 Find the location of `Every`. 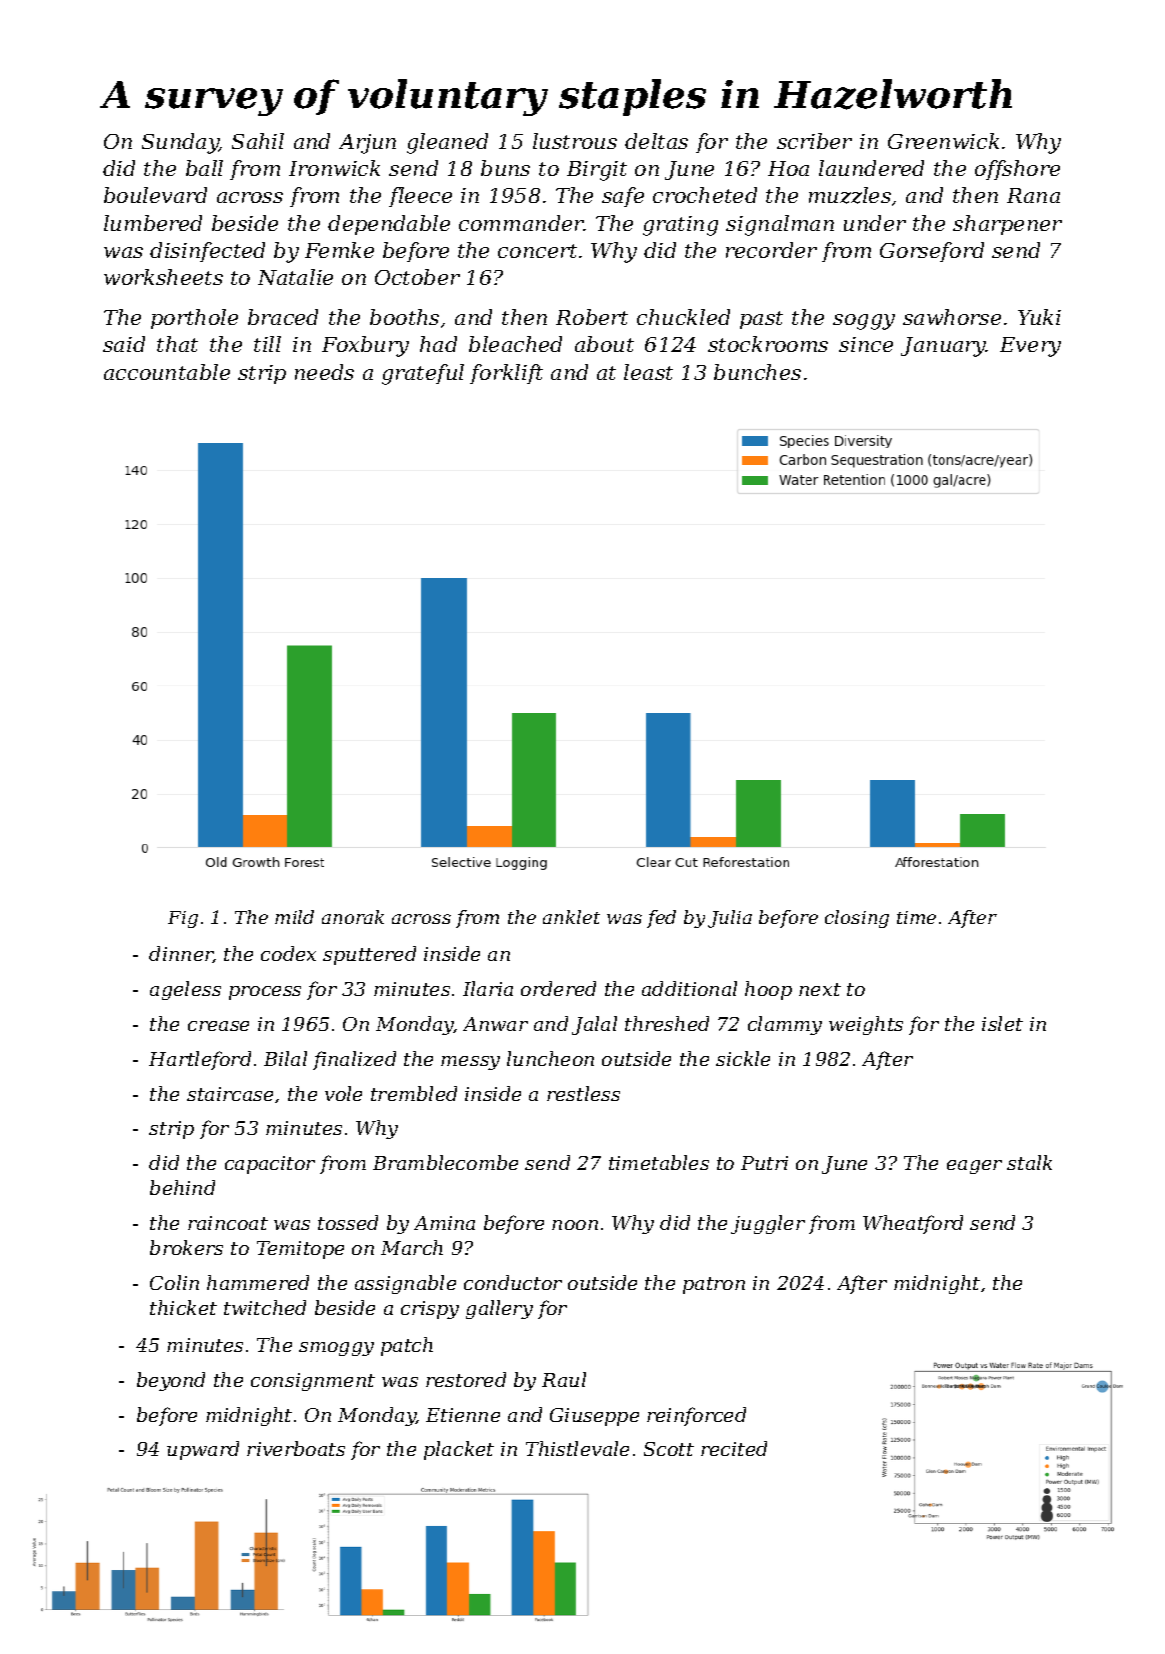

Every is located at coordinates (1030, 347).
